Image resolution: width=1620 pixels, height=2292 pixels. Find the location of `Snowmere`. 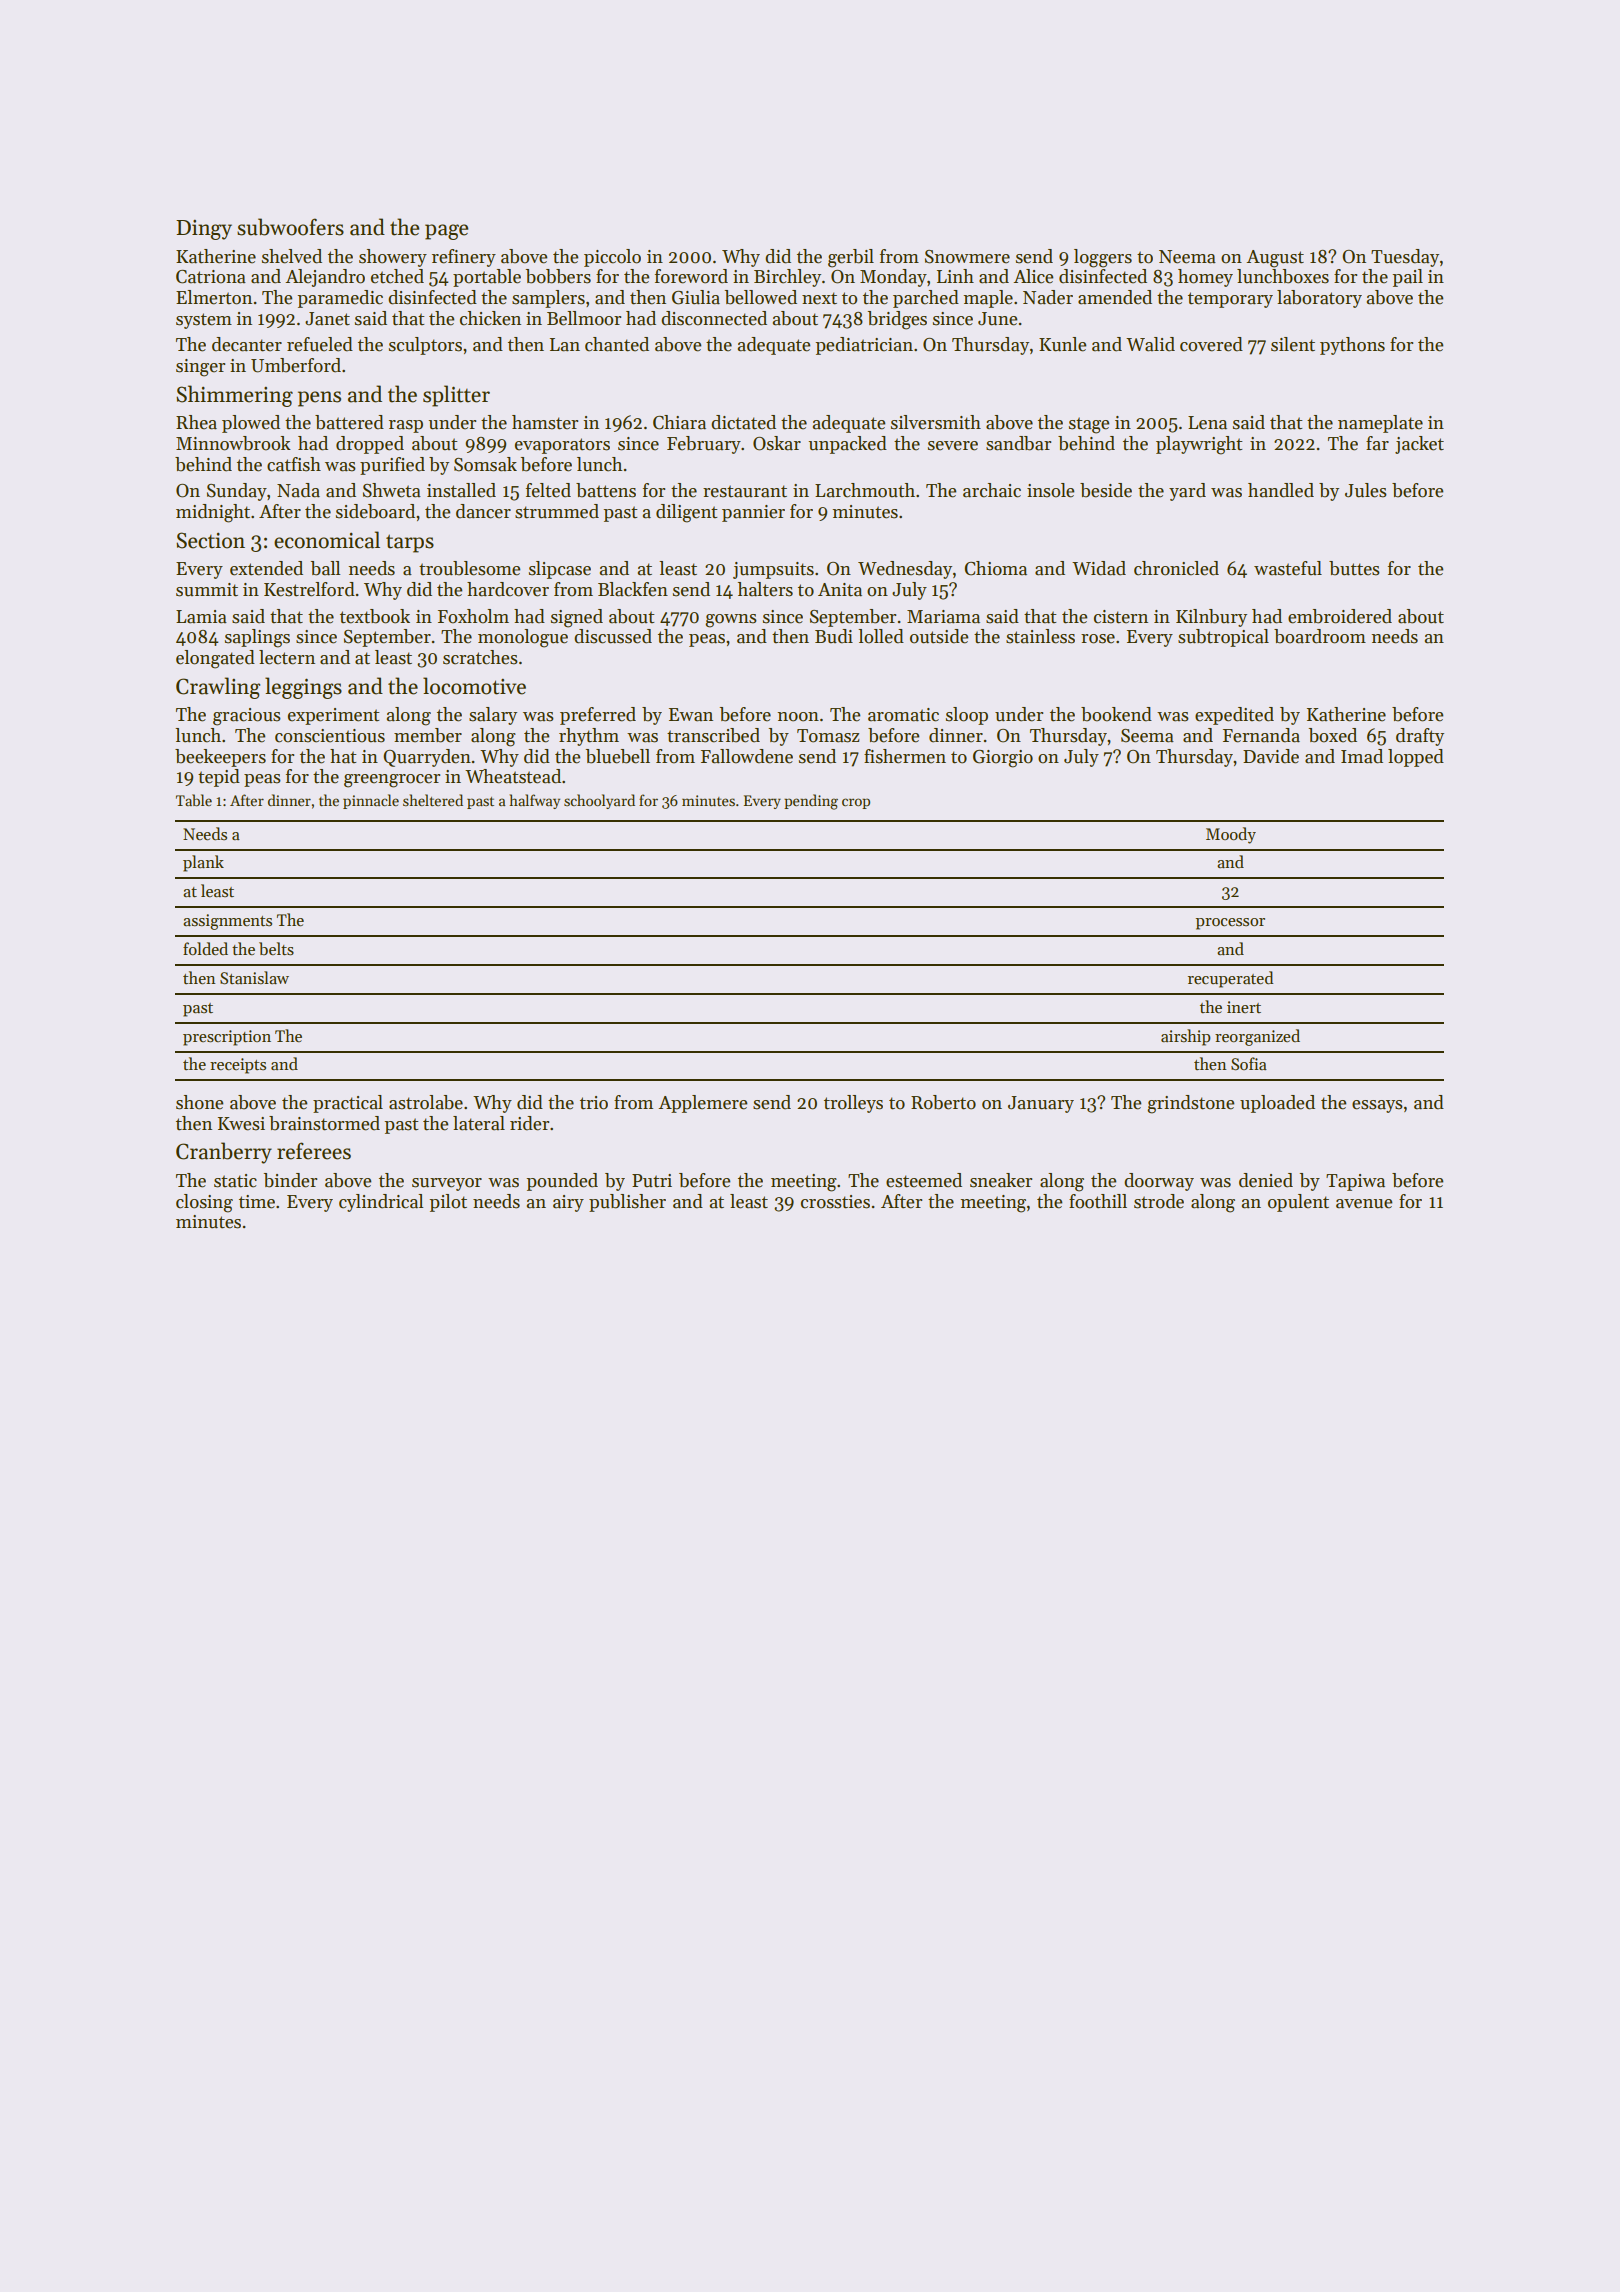

Snowmere is located at coordinates (967, 257).
